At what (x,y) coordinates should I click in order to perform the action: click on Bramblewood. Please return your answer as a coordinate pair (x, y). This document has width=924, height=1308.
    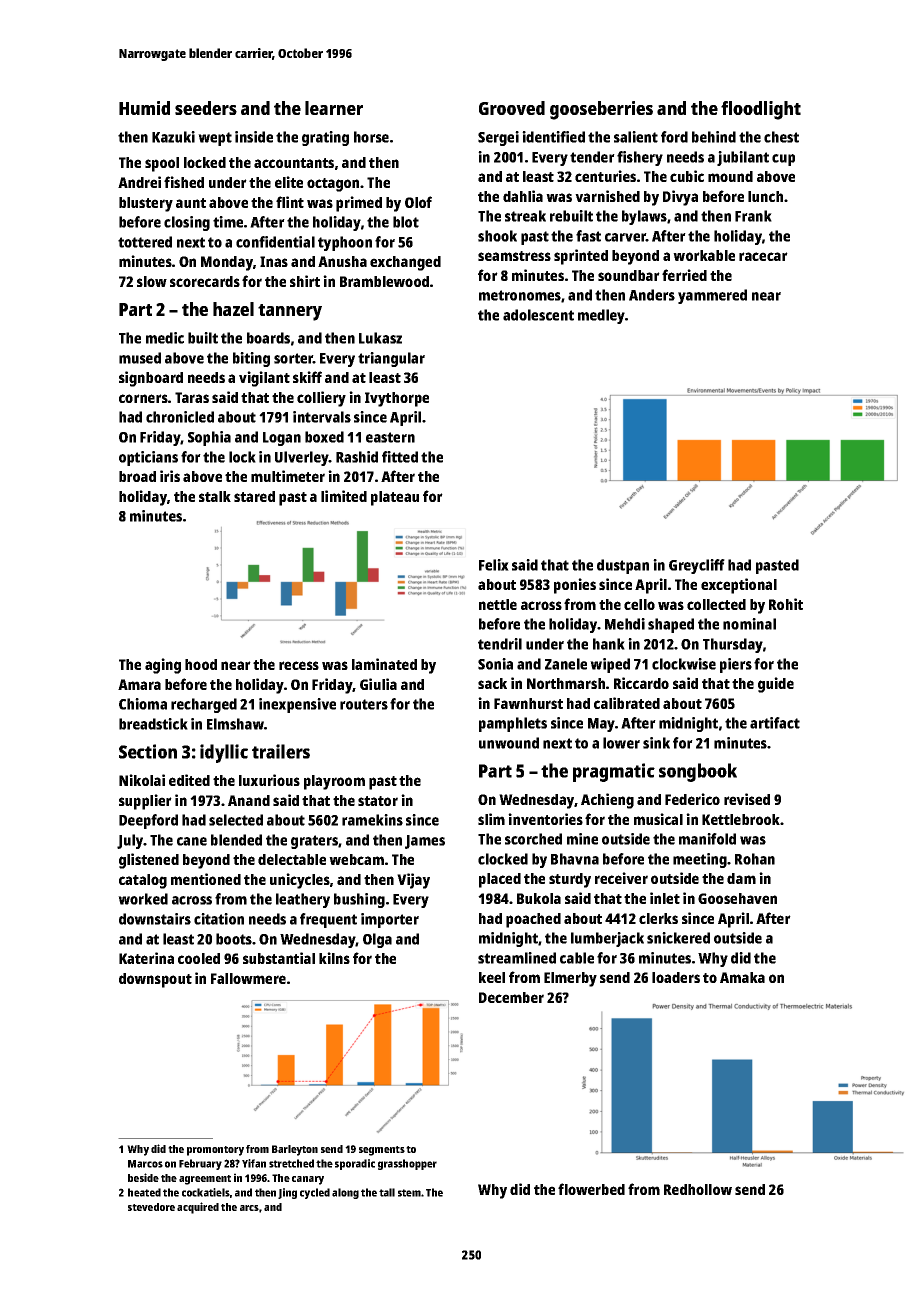
    Looking at the image, I should click on (384, 281).
